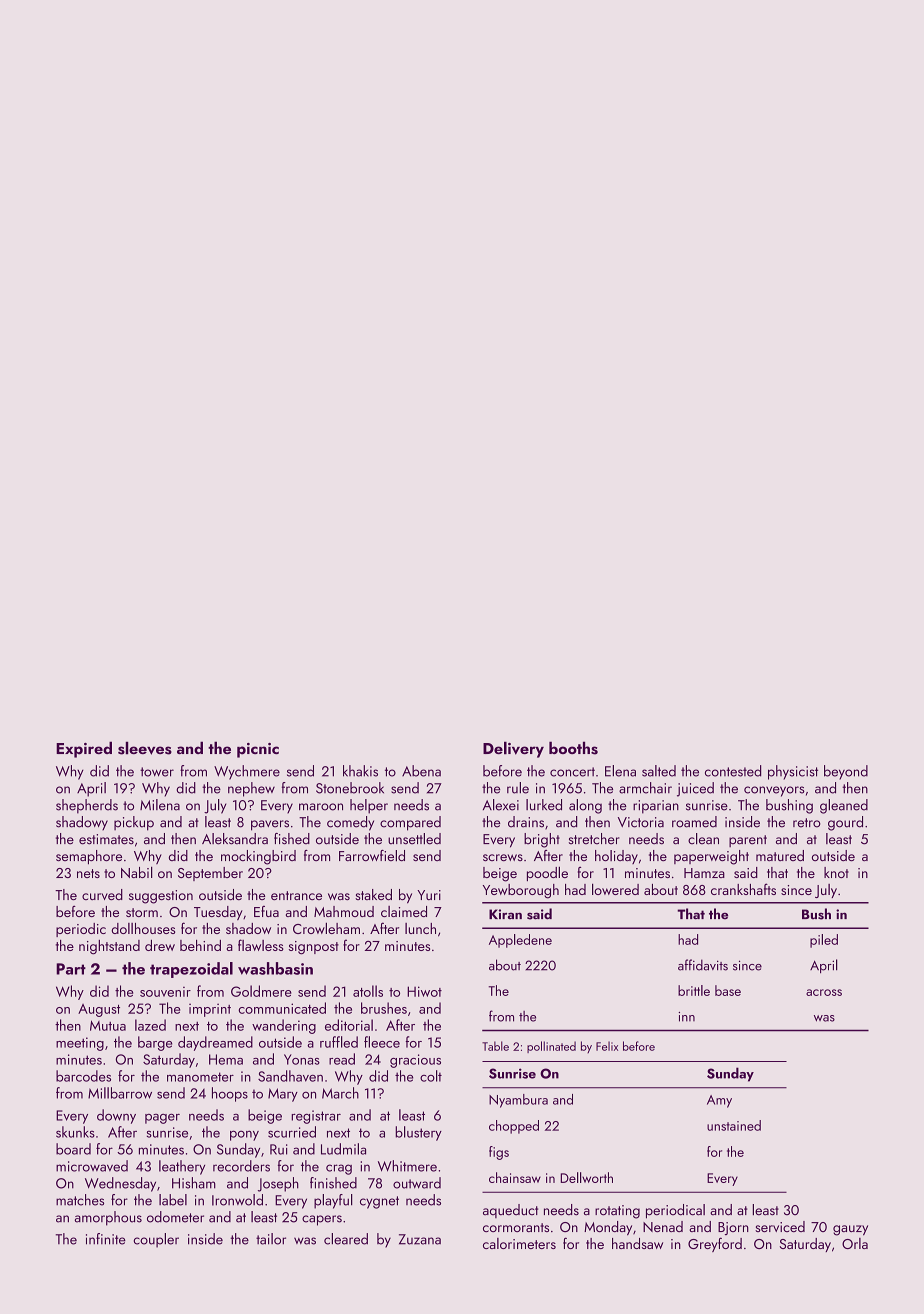  I want to click on lunch, so click(420, 928).
